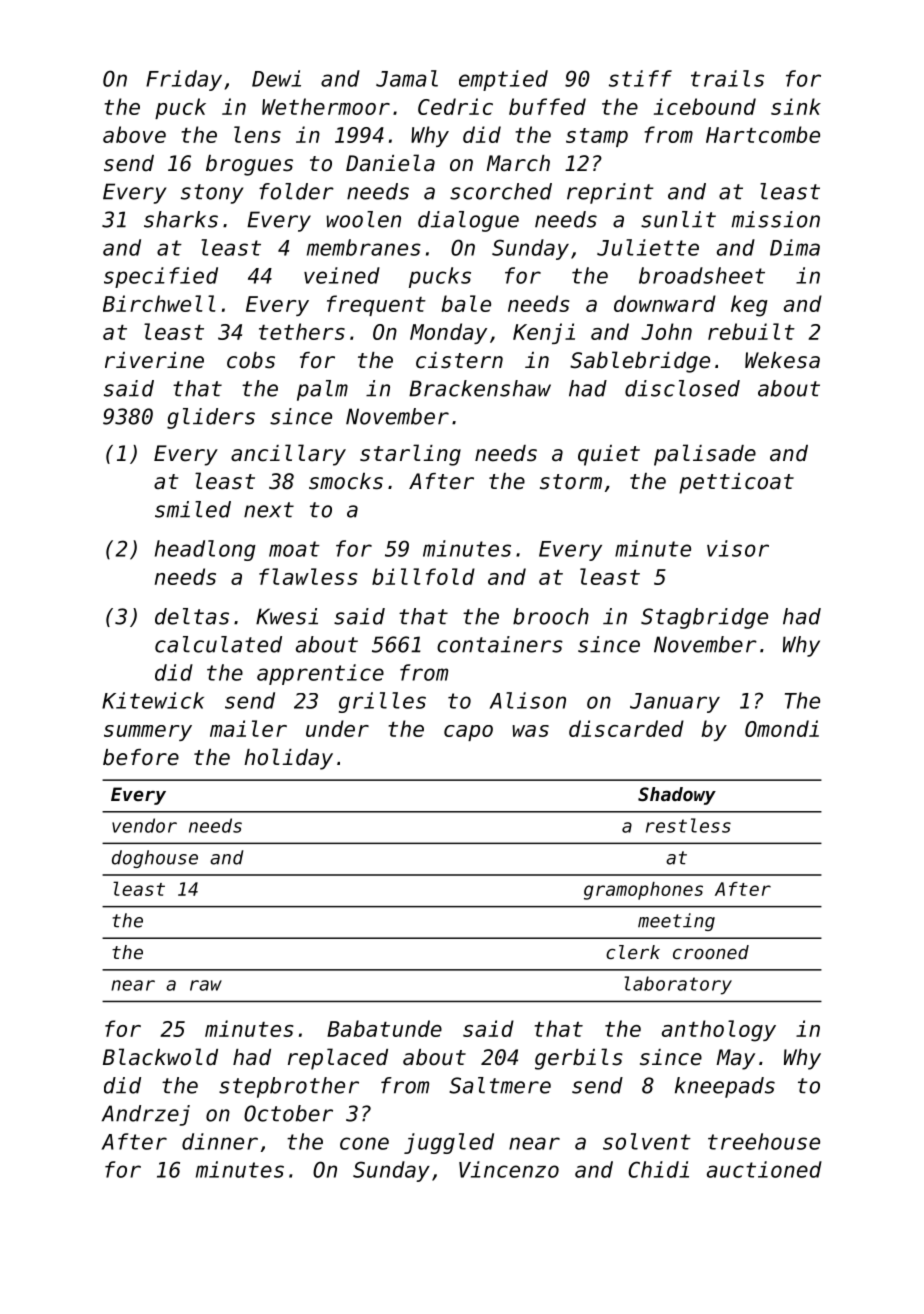 This screenshot has height=1314, width=924. I want to click on vendor, so click(144, 825).
